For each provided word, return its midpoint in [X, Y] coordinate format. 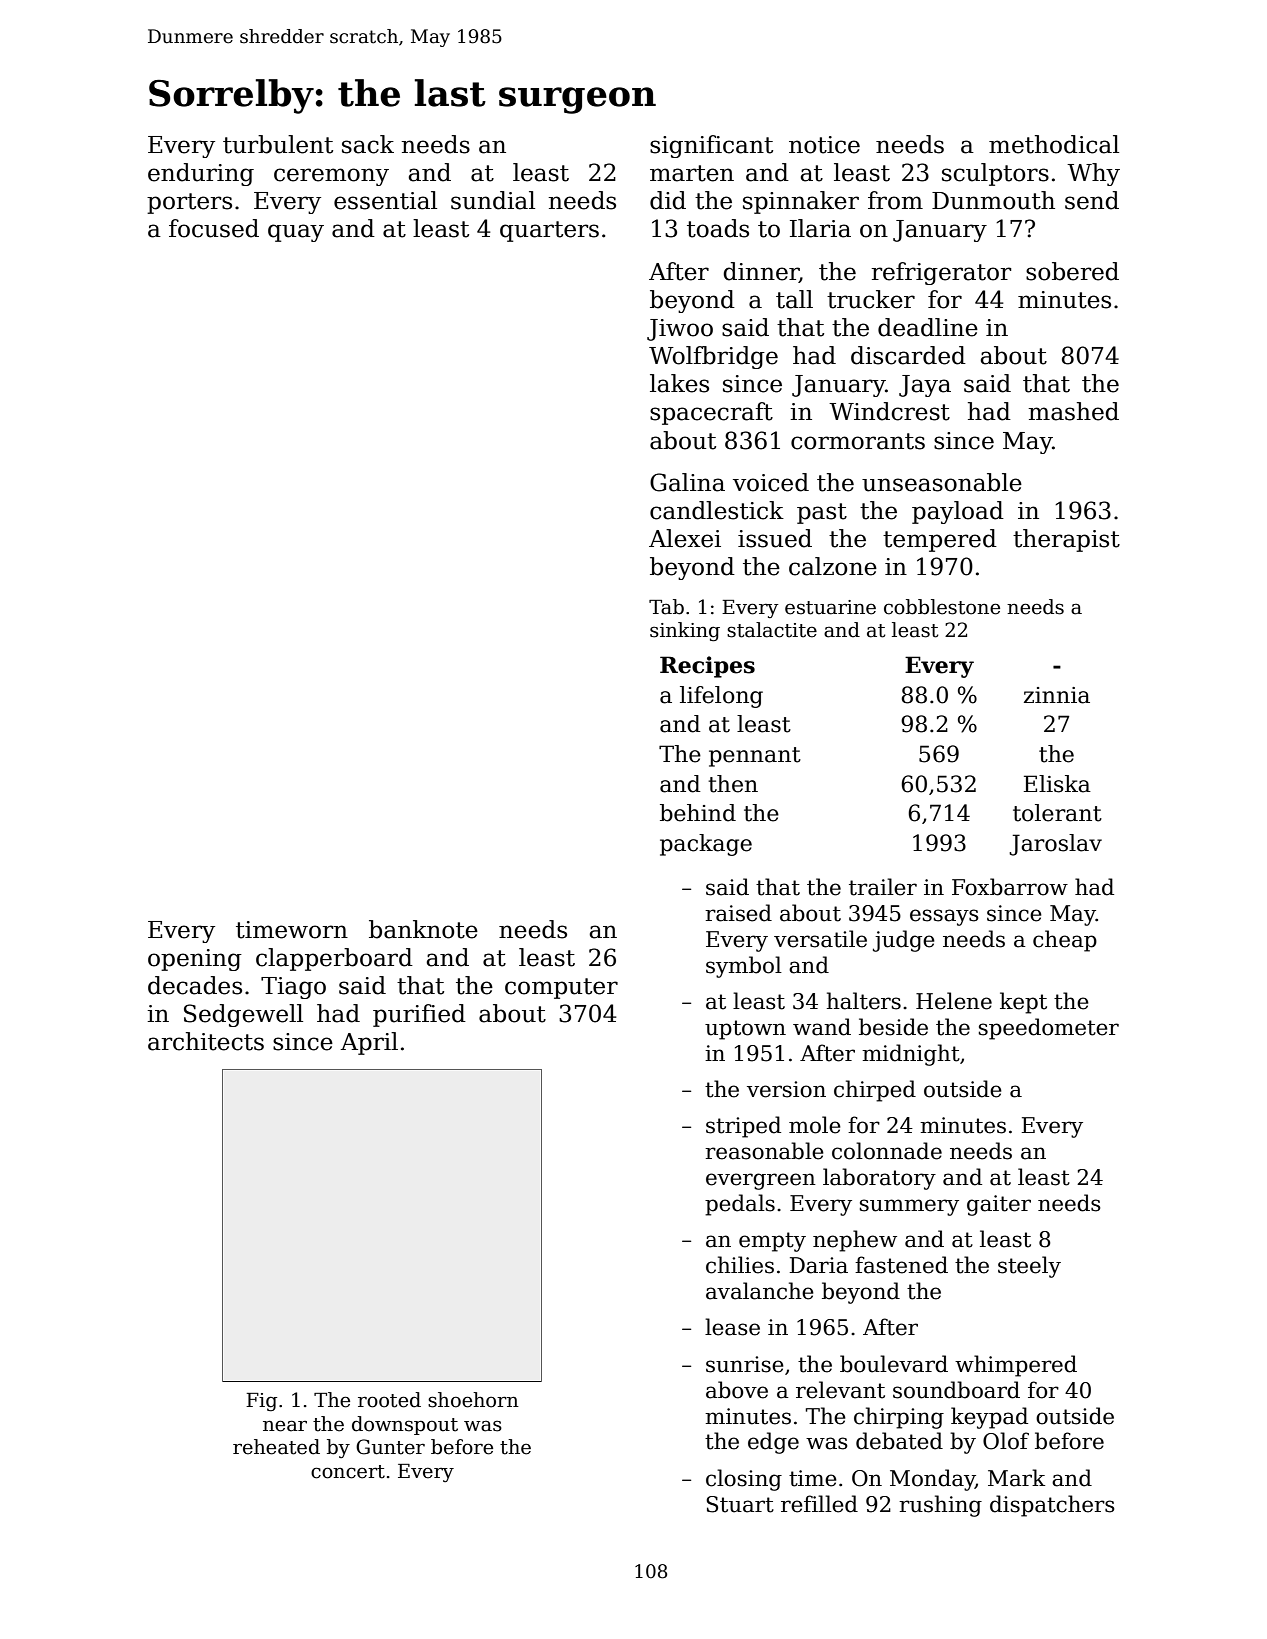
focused [214, 228]
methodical [1054, 144]
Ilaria [820, 228]
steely [1029, 1267]
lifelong [721, 697]
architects [206, 1041]
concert [348, 1472]
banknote [423, 929]
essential [385, 200]
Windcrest [889, 411]
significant [711, 146]
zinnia [1057, 695]
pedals [740, 1205]
